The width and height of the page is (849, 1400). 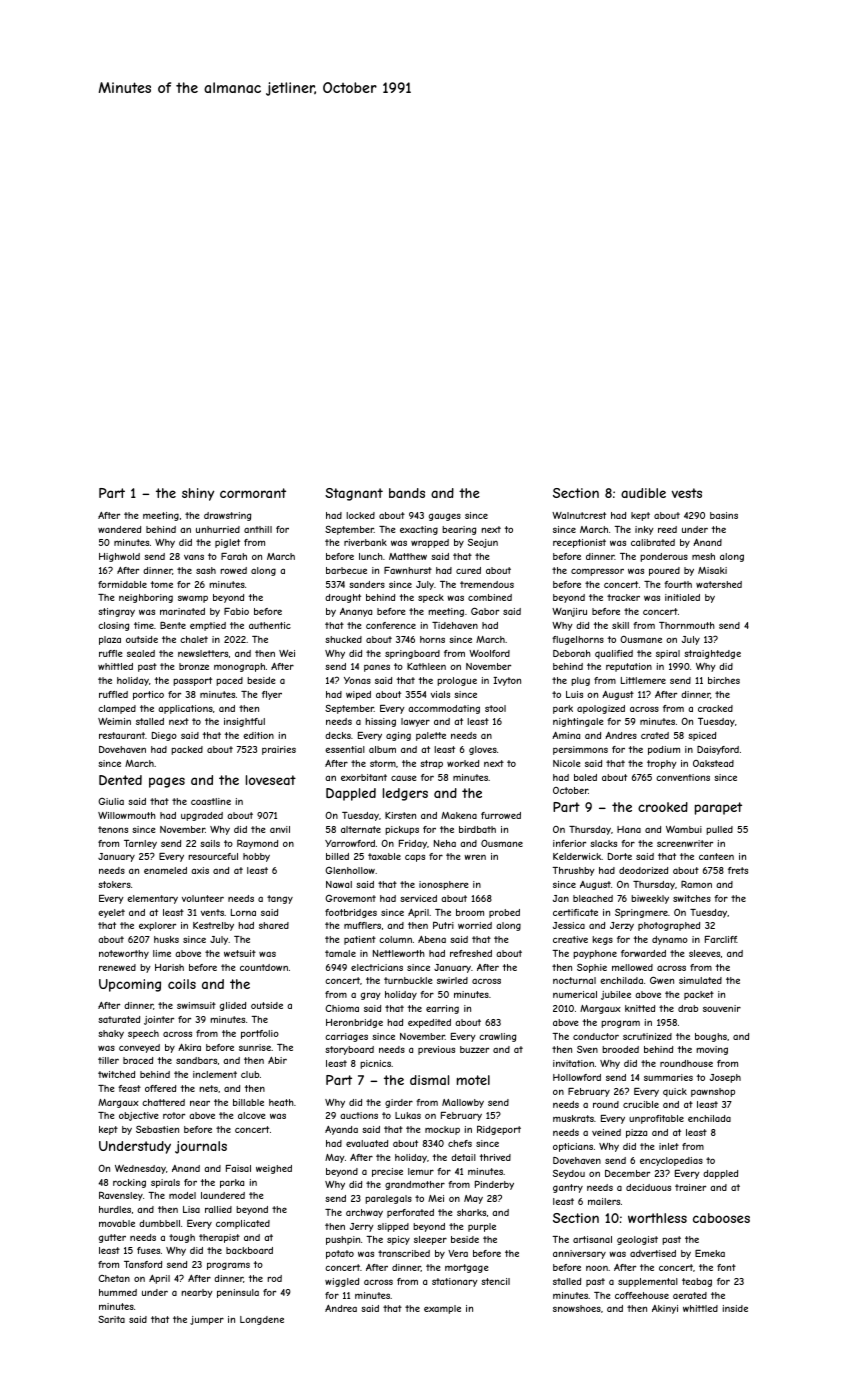 What do you see at coordinates (354, 494) in the page?
I see `Stagnant` at bounding box center [354, 494].
